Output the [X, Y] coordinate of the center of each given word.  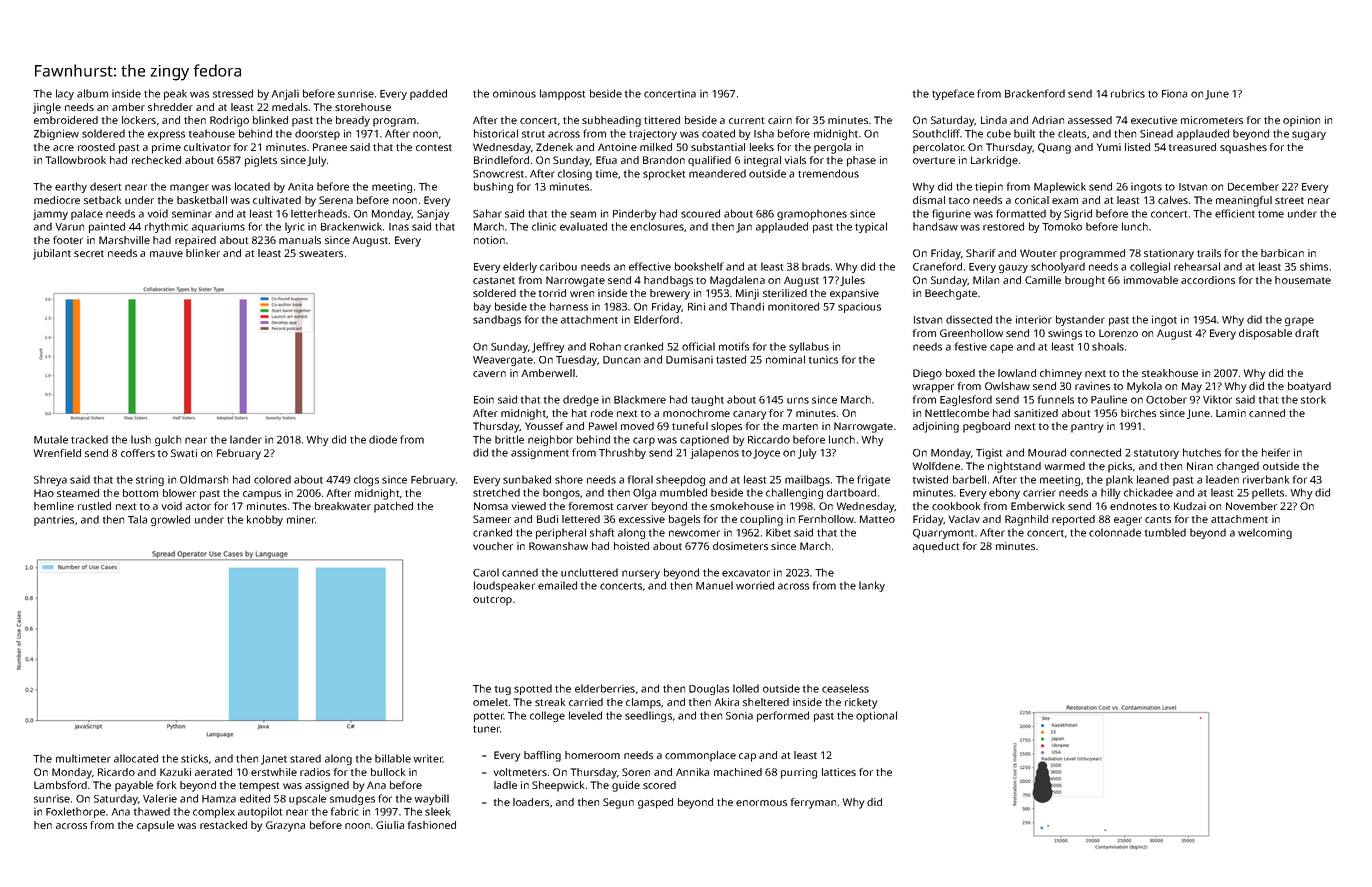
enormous [761, 803]
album [92, 93]
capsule [155, 826]
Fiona [1174, 94]
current [746, 120]
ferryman [813, 803]
